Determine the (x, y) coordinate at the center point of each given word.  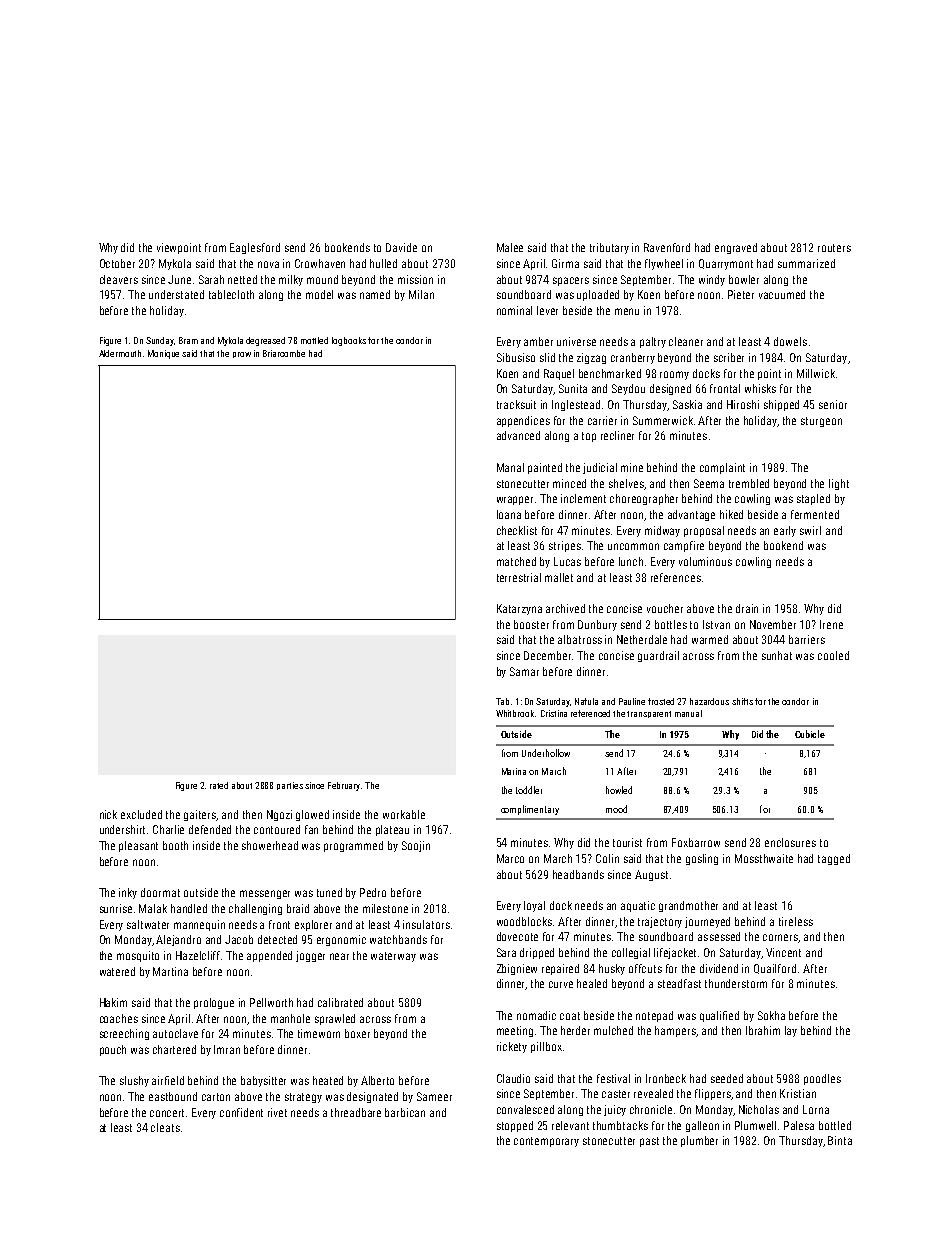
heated (328, 1080)
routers (834, 248)
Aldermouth (120, 353)
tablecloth (231, 294)
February (344, 786)
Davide (401, 247)
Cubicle (810, 734)
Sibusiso (516, 357)
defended (210, 829)
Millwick (816, 373)
